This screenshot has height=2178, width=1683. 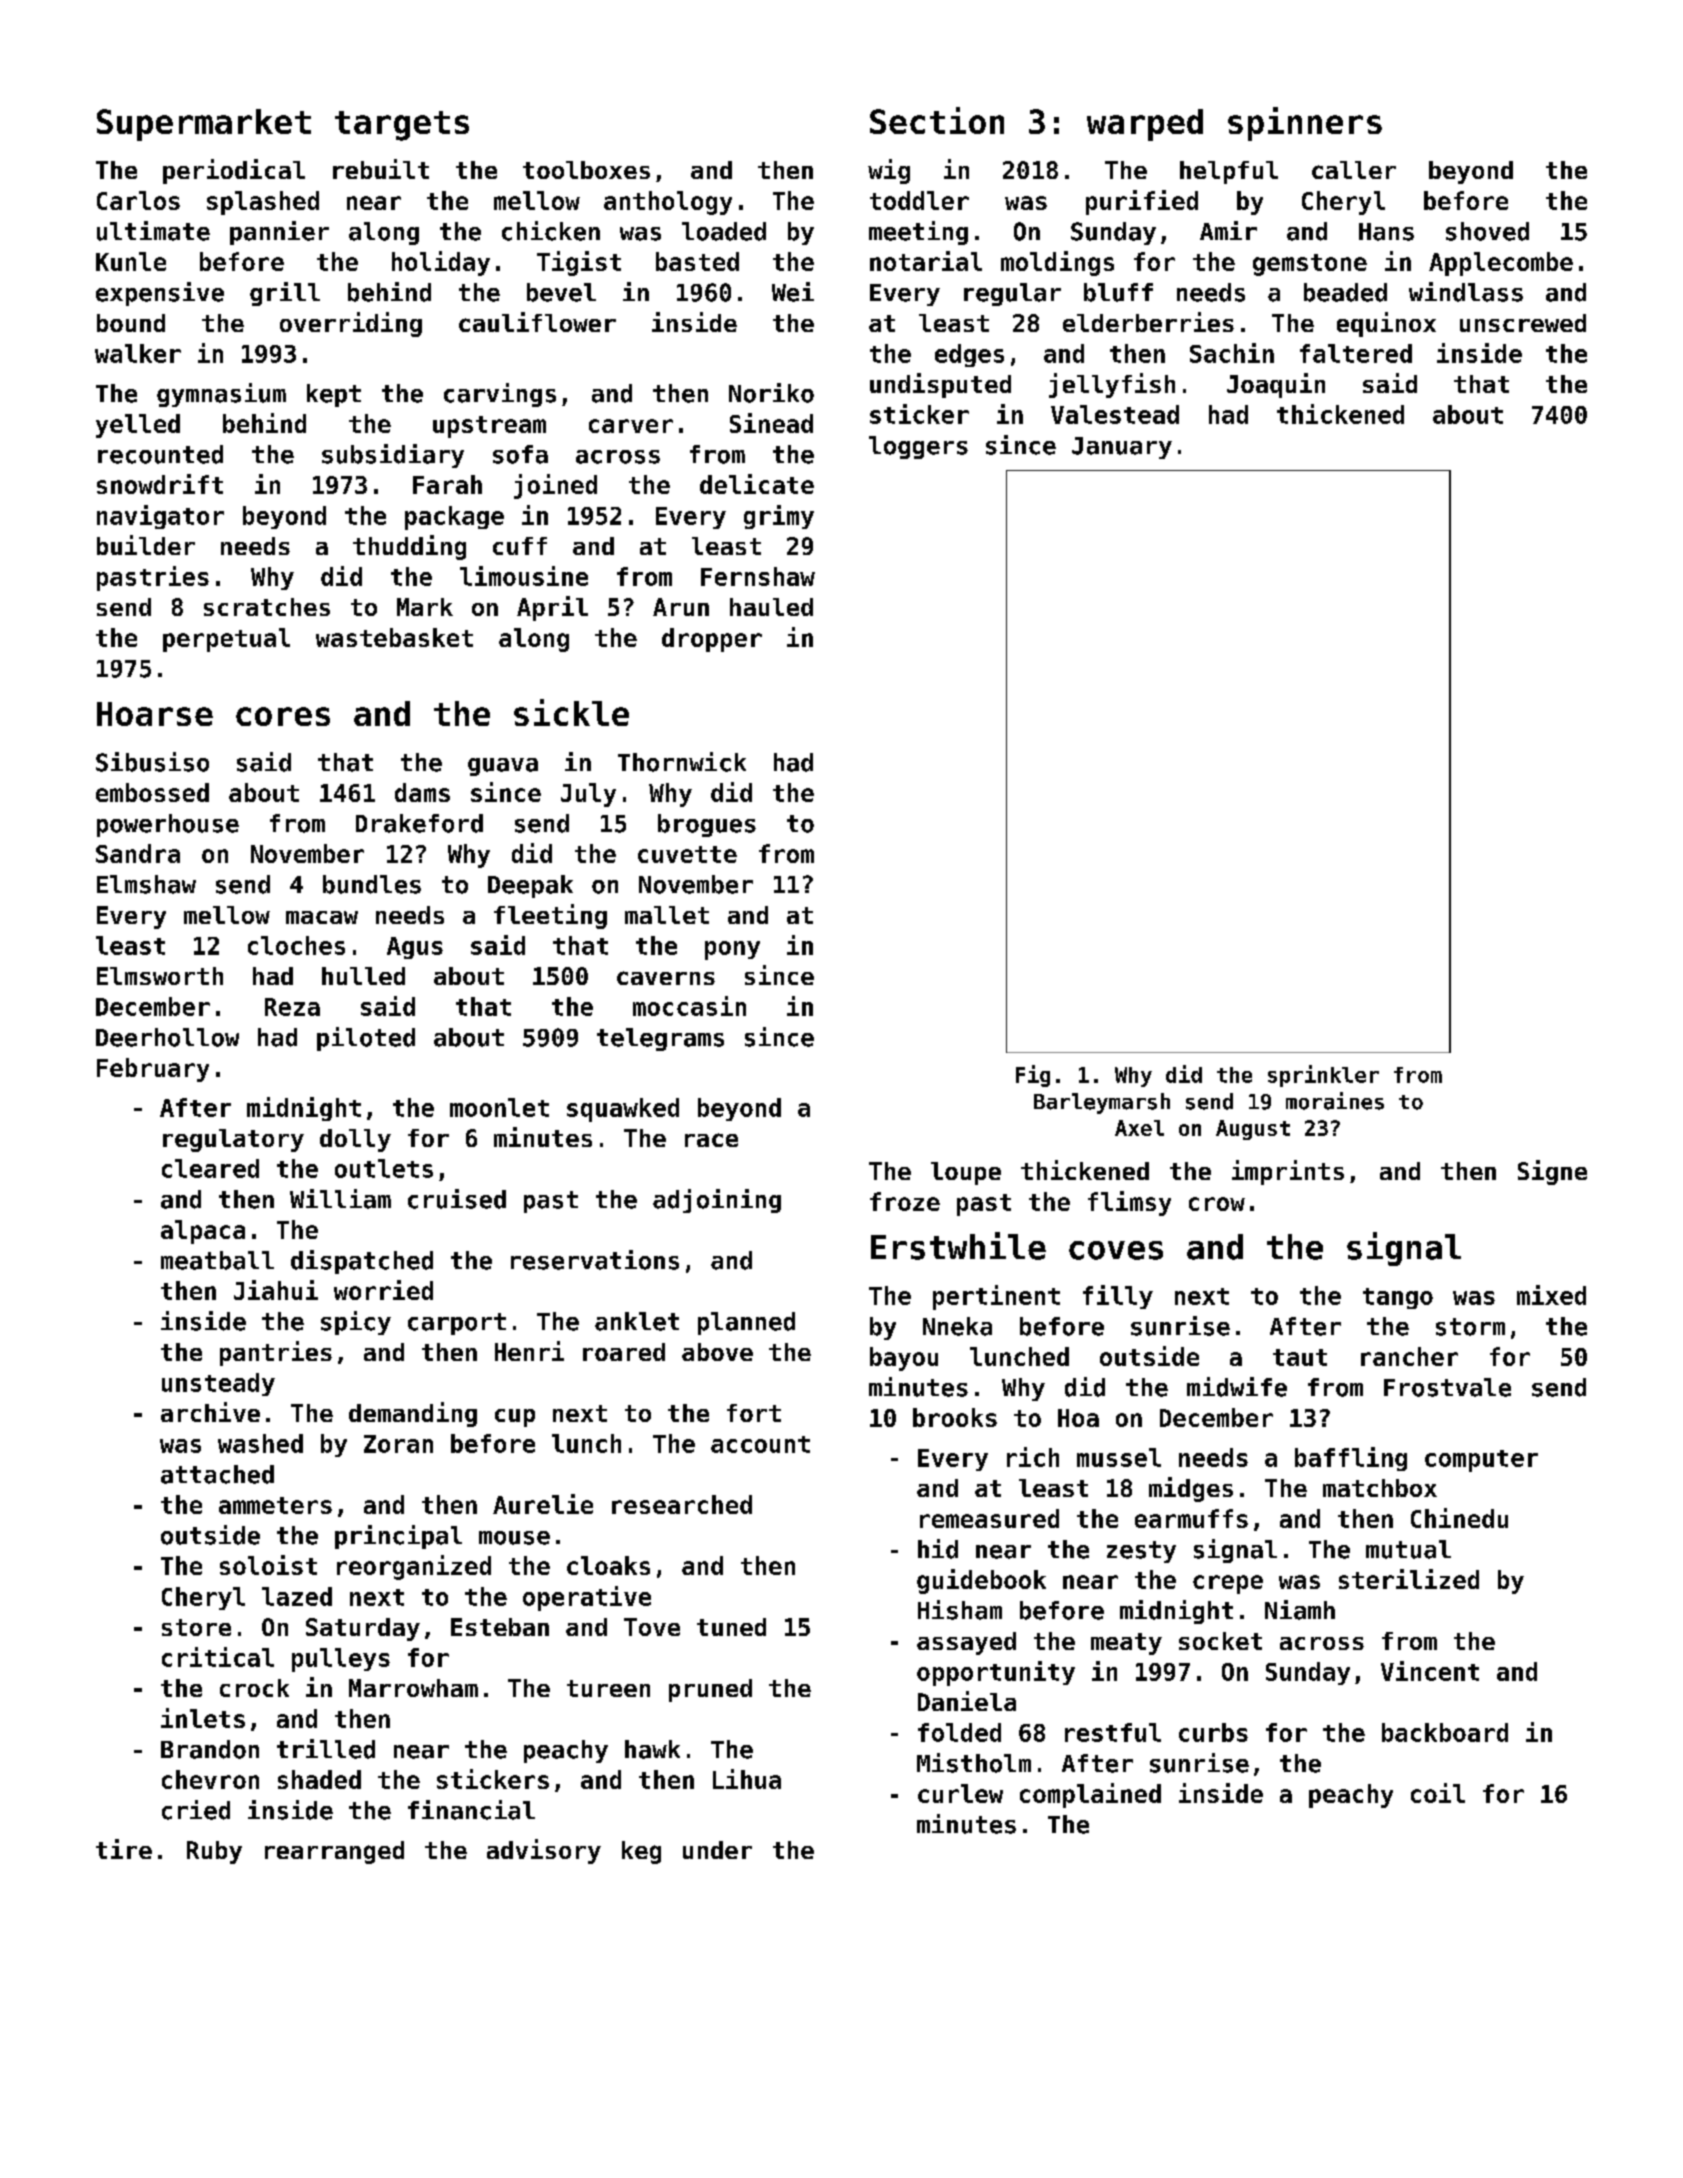 I want to click on mixed, so click(x=1551, y=1295).
